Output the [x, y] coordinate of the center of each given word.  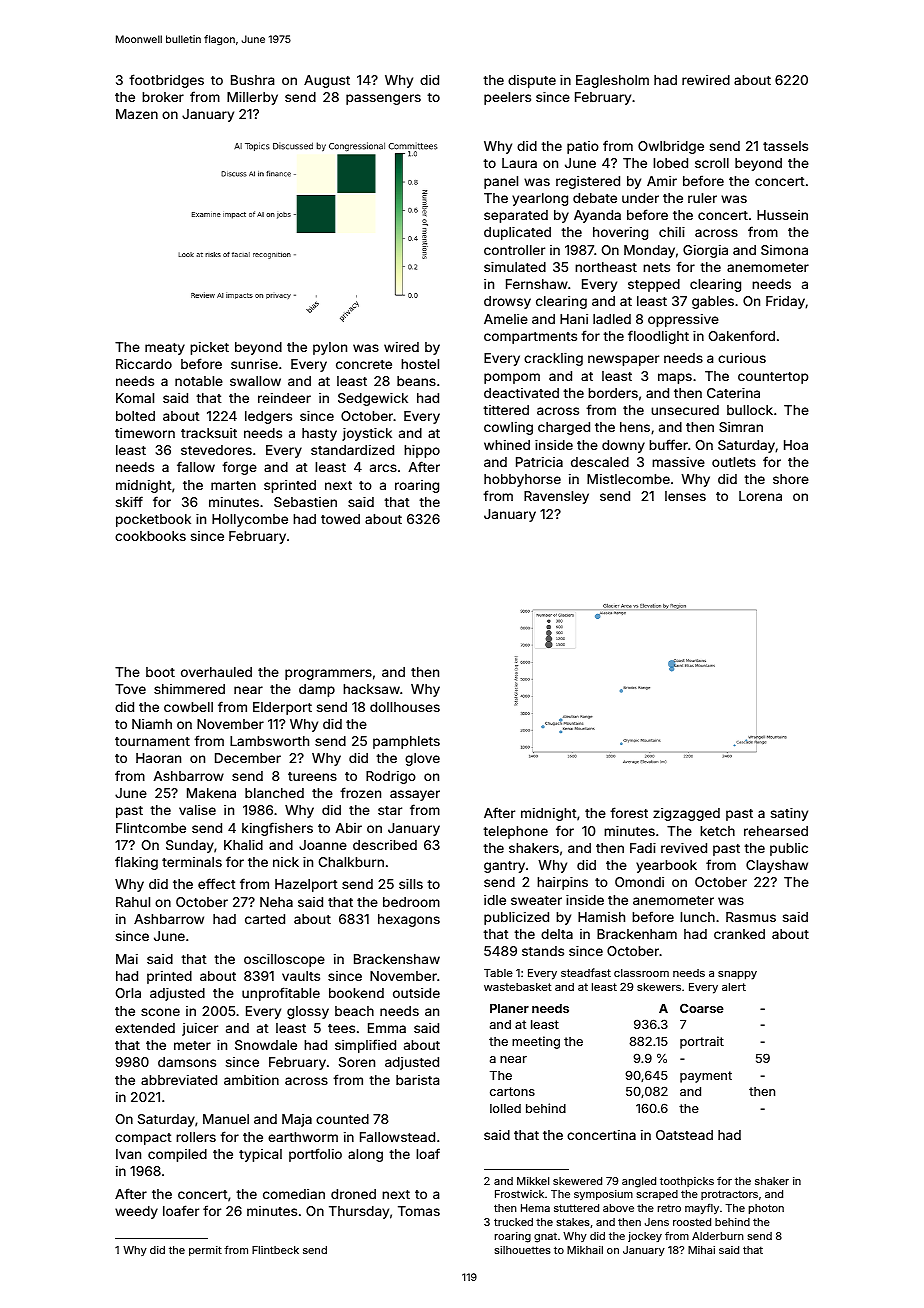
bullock [750, 410]
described [385, 845]
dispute [532, 81]
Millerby [252, 98]
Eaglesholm [612, 81]
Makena [211, 793]
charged [564, 428]
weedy [136, 1212]
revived [684, 848]
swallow [255, 381]
